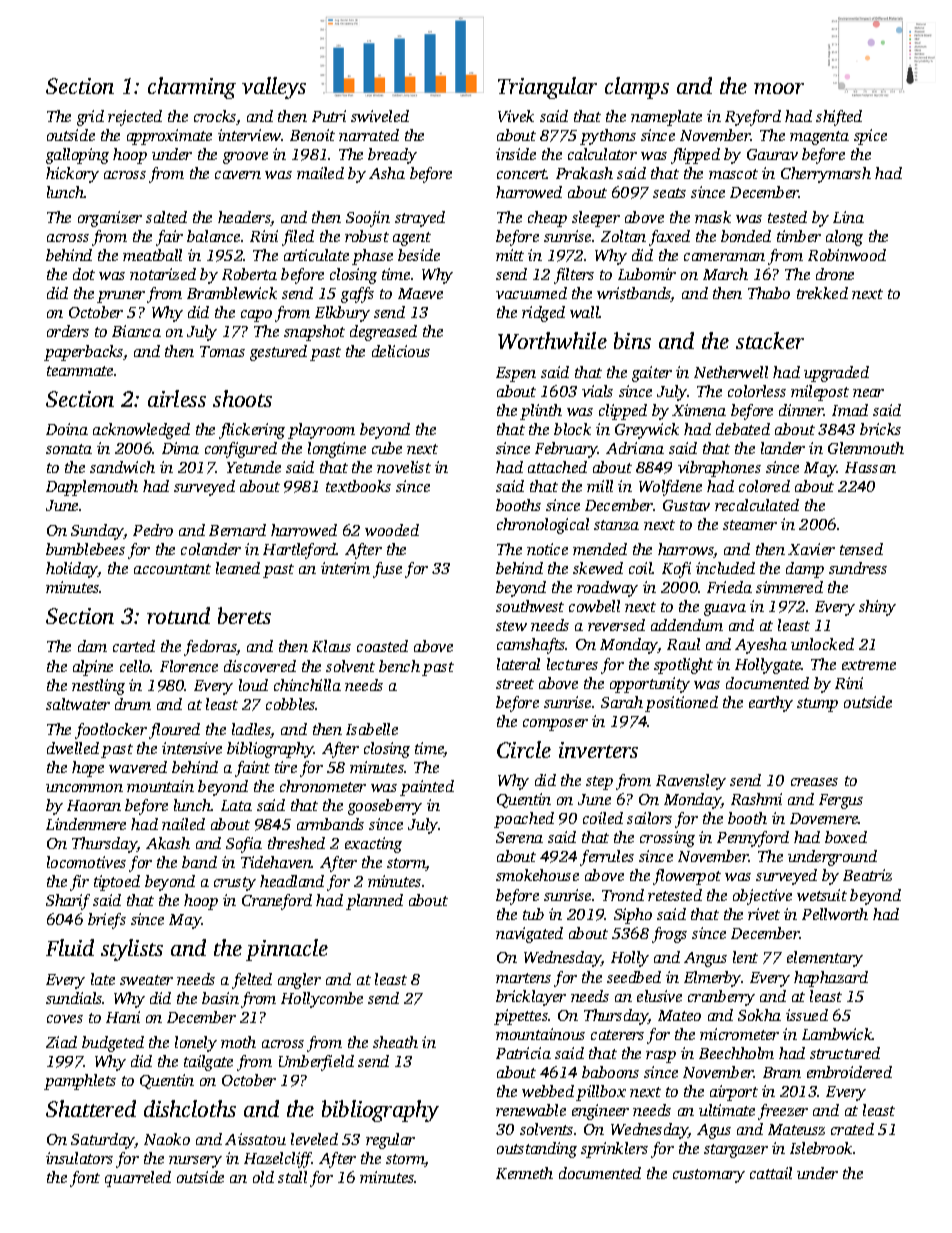  What do you see at coordinates (314, 333) in the image?
I see `snapshot` at bounding box center [314, 333].
